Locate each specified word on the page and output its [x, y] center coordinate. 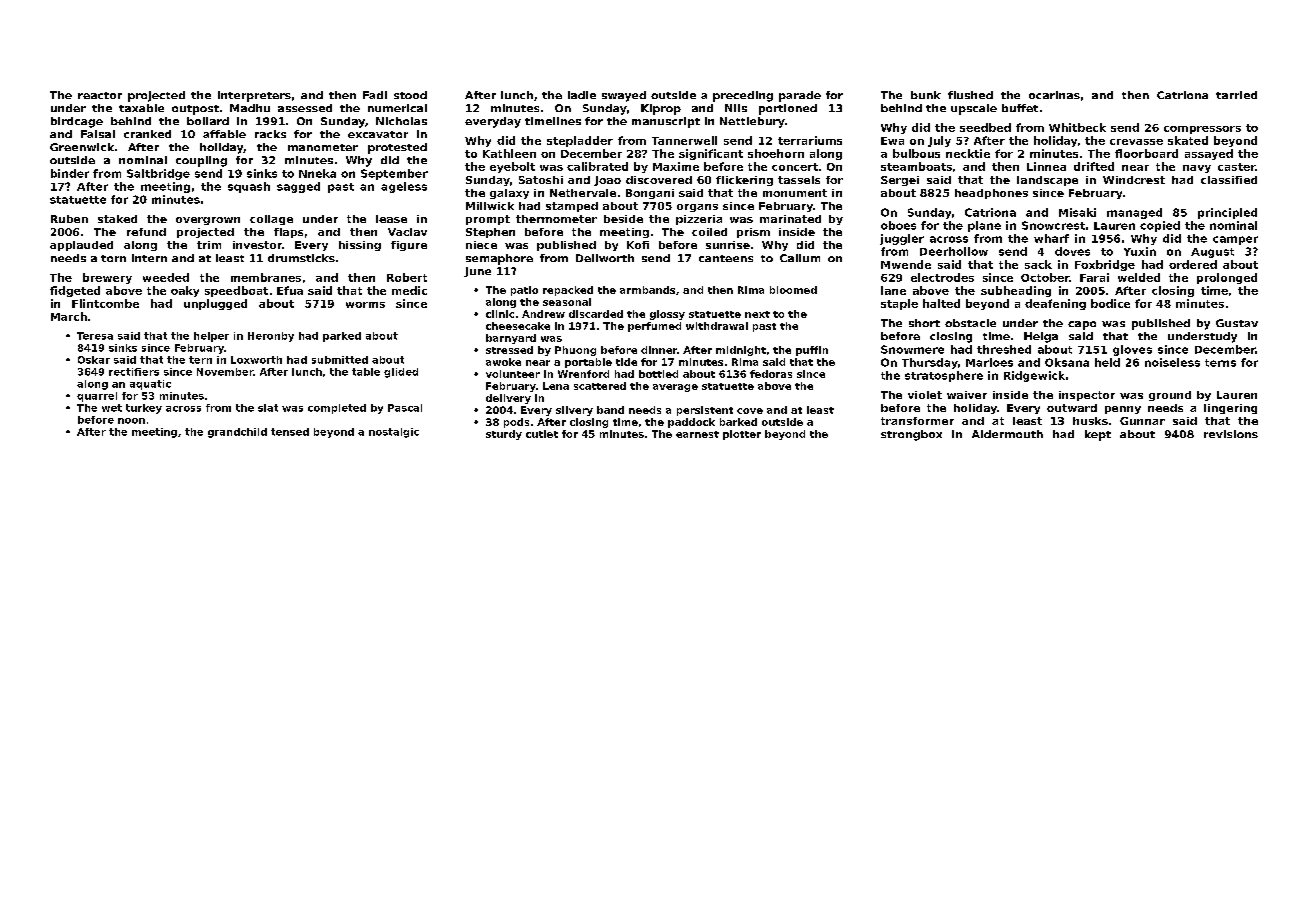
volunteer [513, 374]
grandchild [237, 433]
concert [795, 167]
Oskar [94, 360]
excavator [378, 134]
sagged [298, 187]
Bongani [650, 194]
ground [1170, 396]
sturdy [504, 435]
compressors [1202, 130]
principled [1227, 213]
